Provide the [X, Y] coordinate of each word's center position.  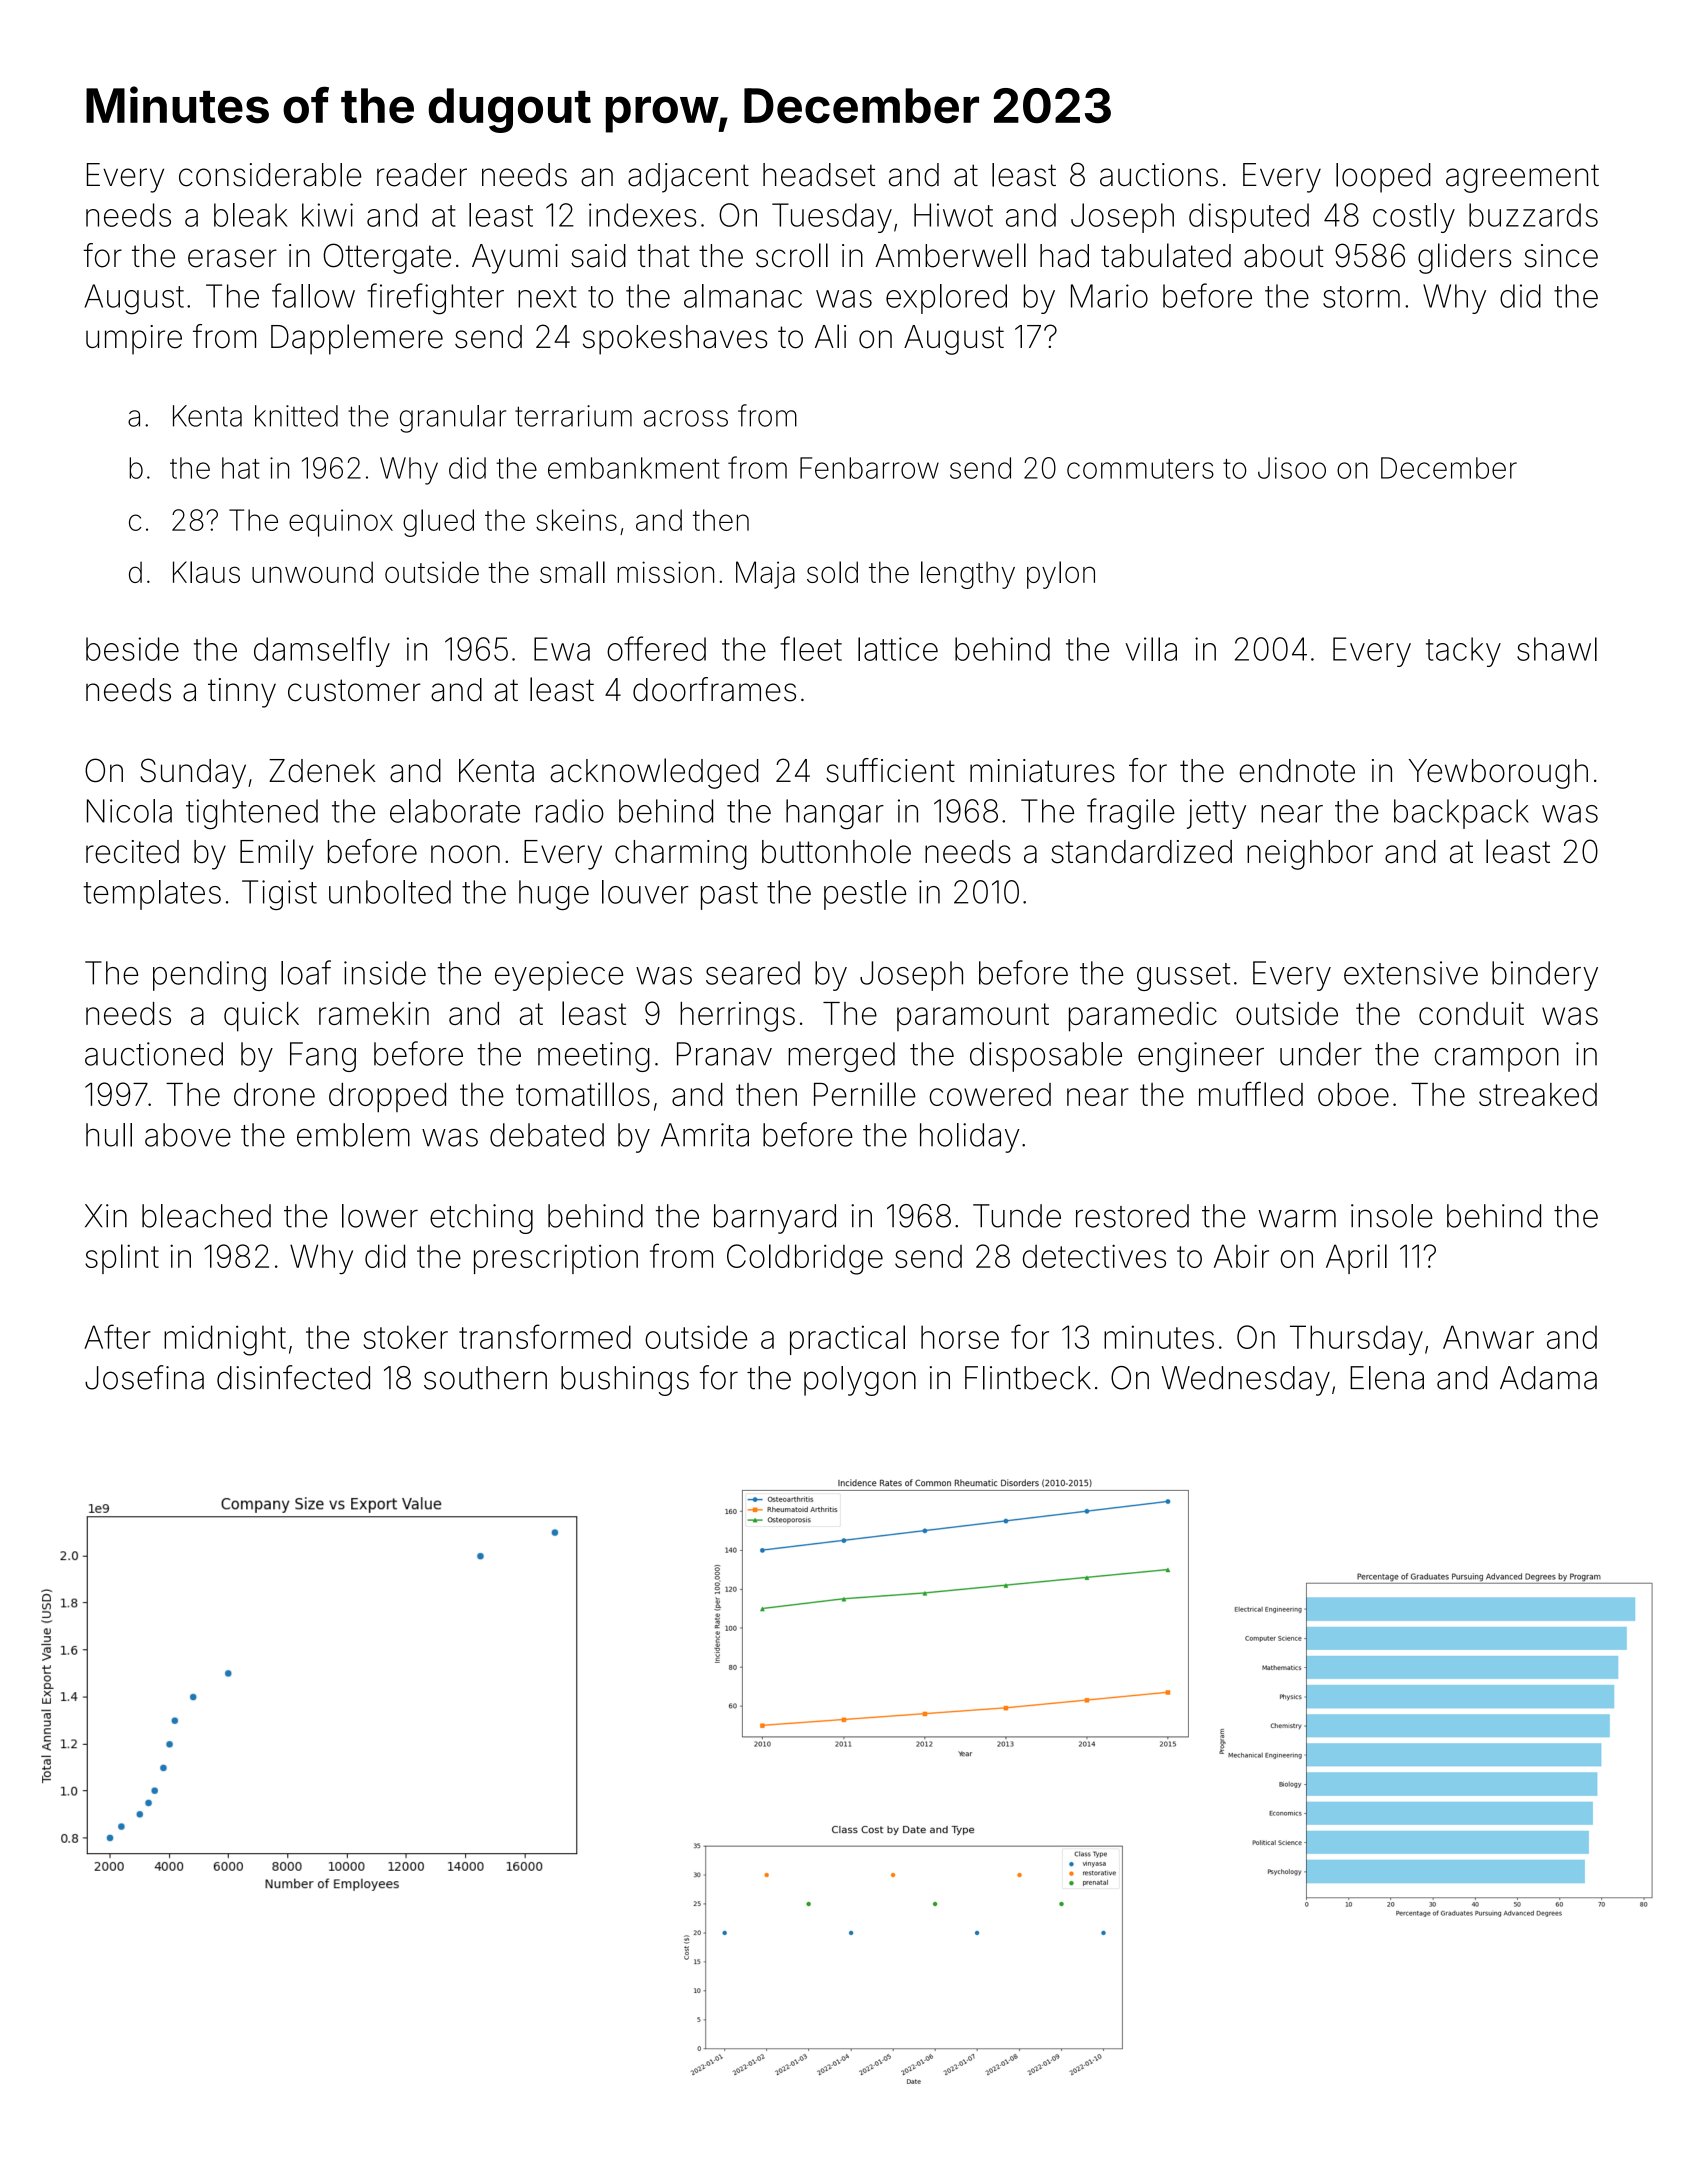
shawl [1557, 649]
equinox [341, 523]
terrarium [573, 416]
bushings [625, 1381]
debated [547, 1135]
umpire [134, 340]
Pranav [724, 1054]
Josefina [144, 1377]
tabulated [1166, 255]
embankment [633, 468]
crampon [1497, 1060]
